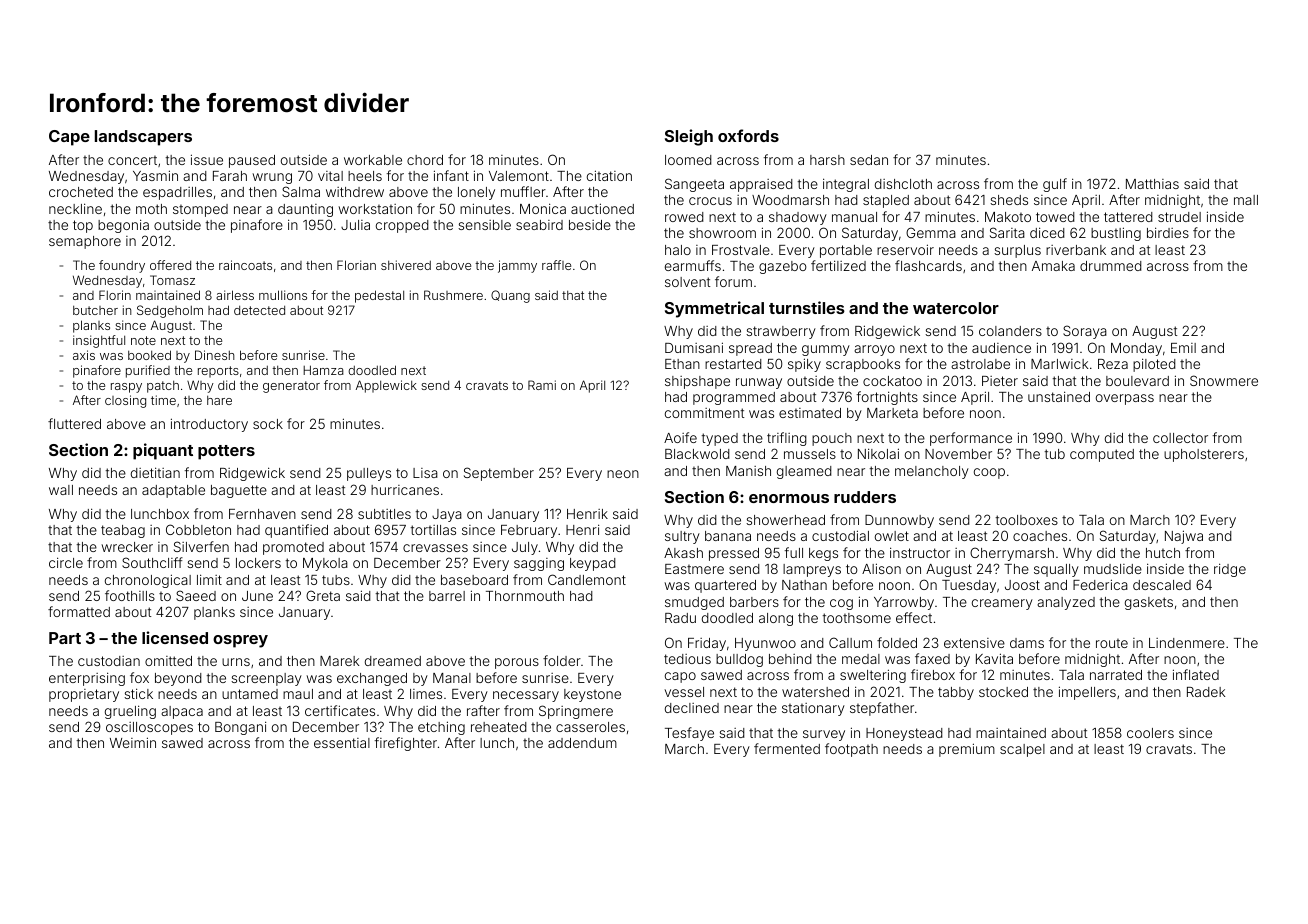 The image size is (1308, 924). Describe the element at coordinates (748, 135) in the document. I see `oxfords` at that location.
